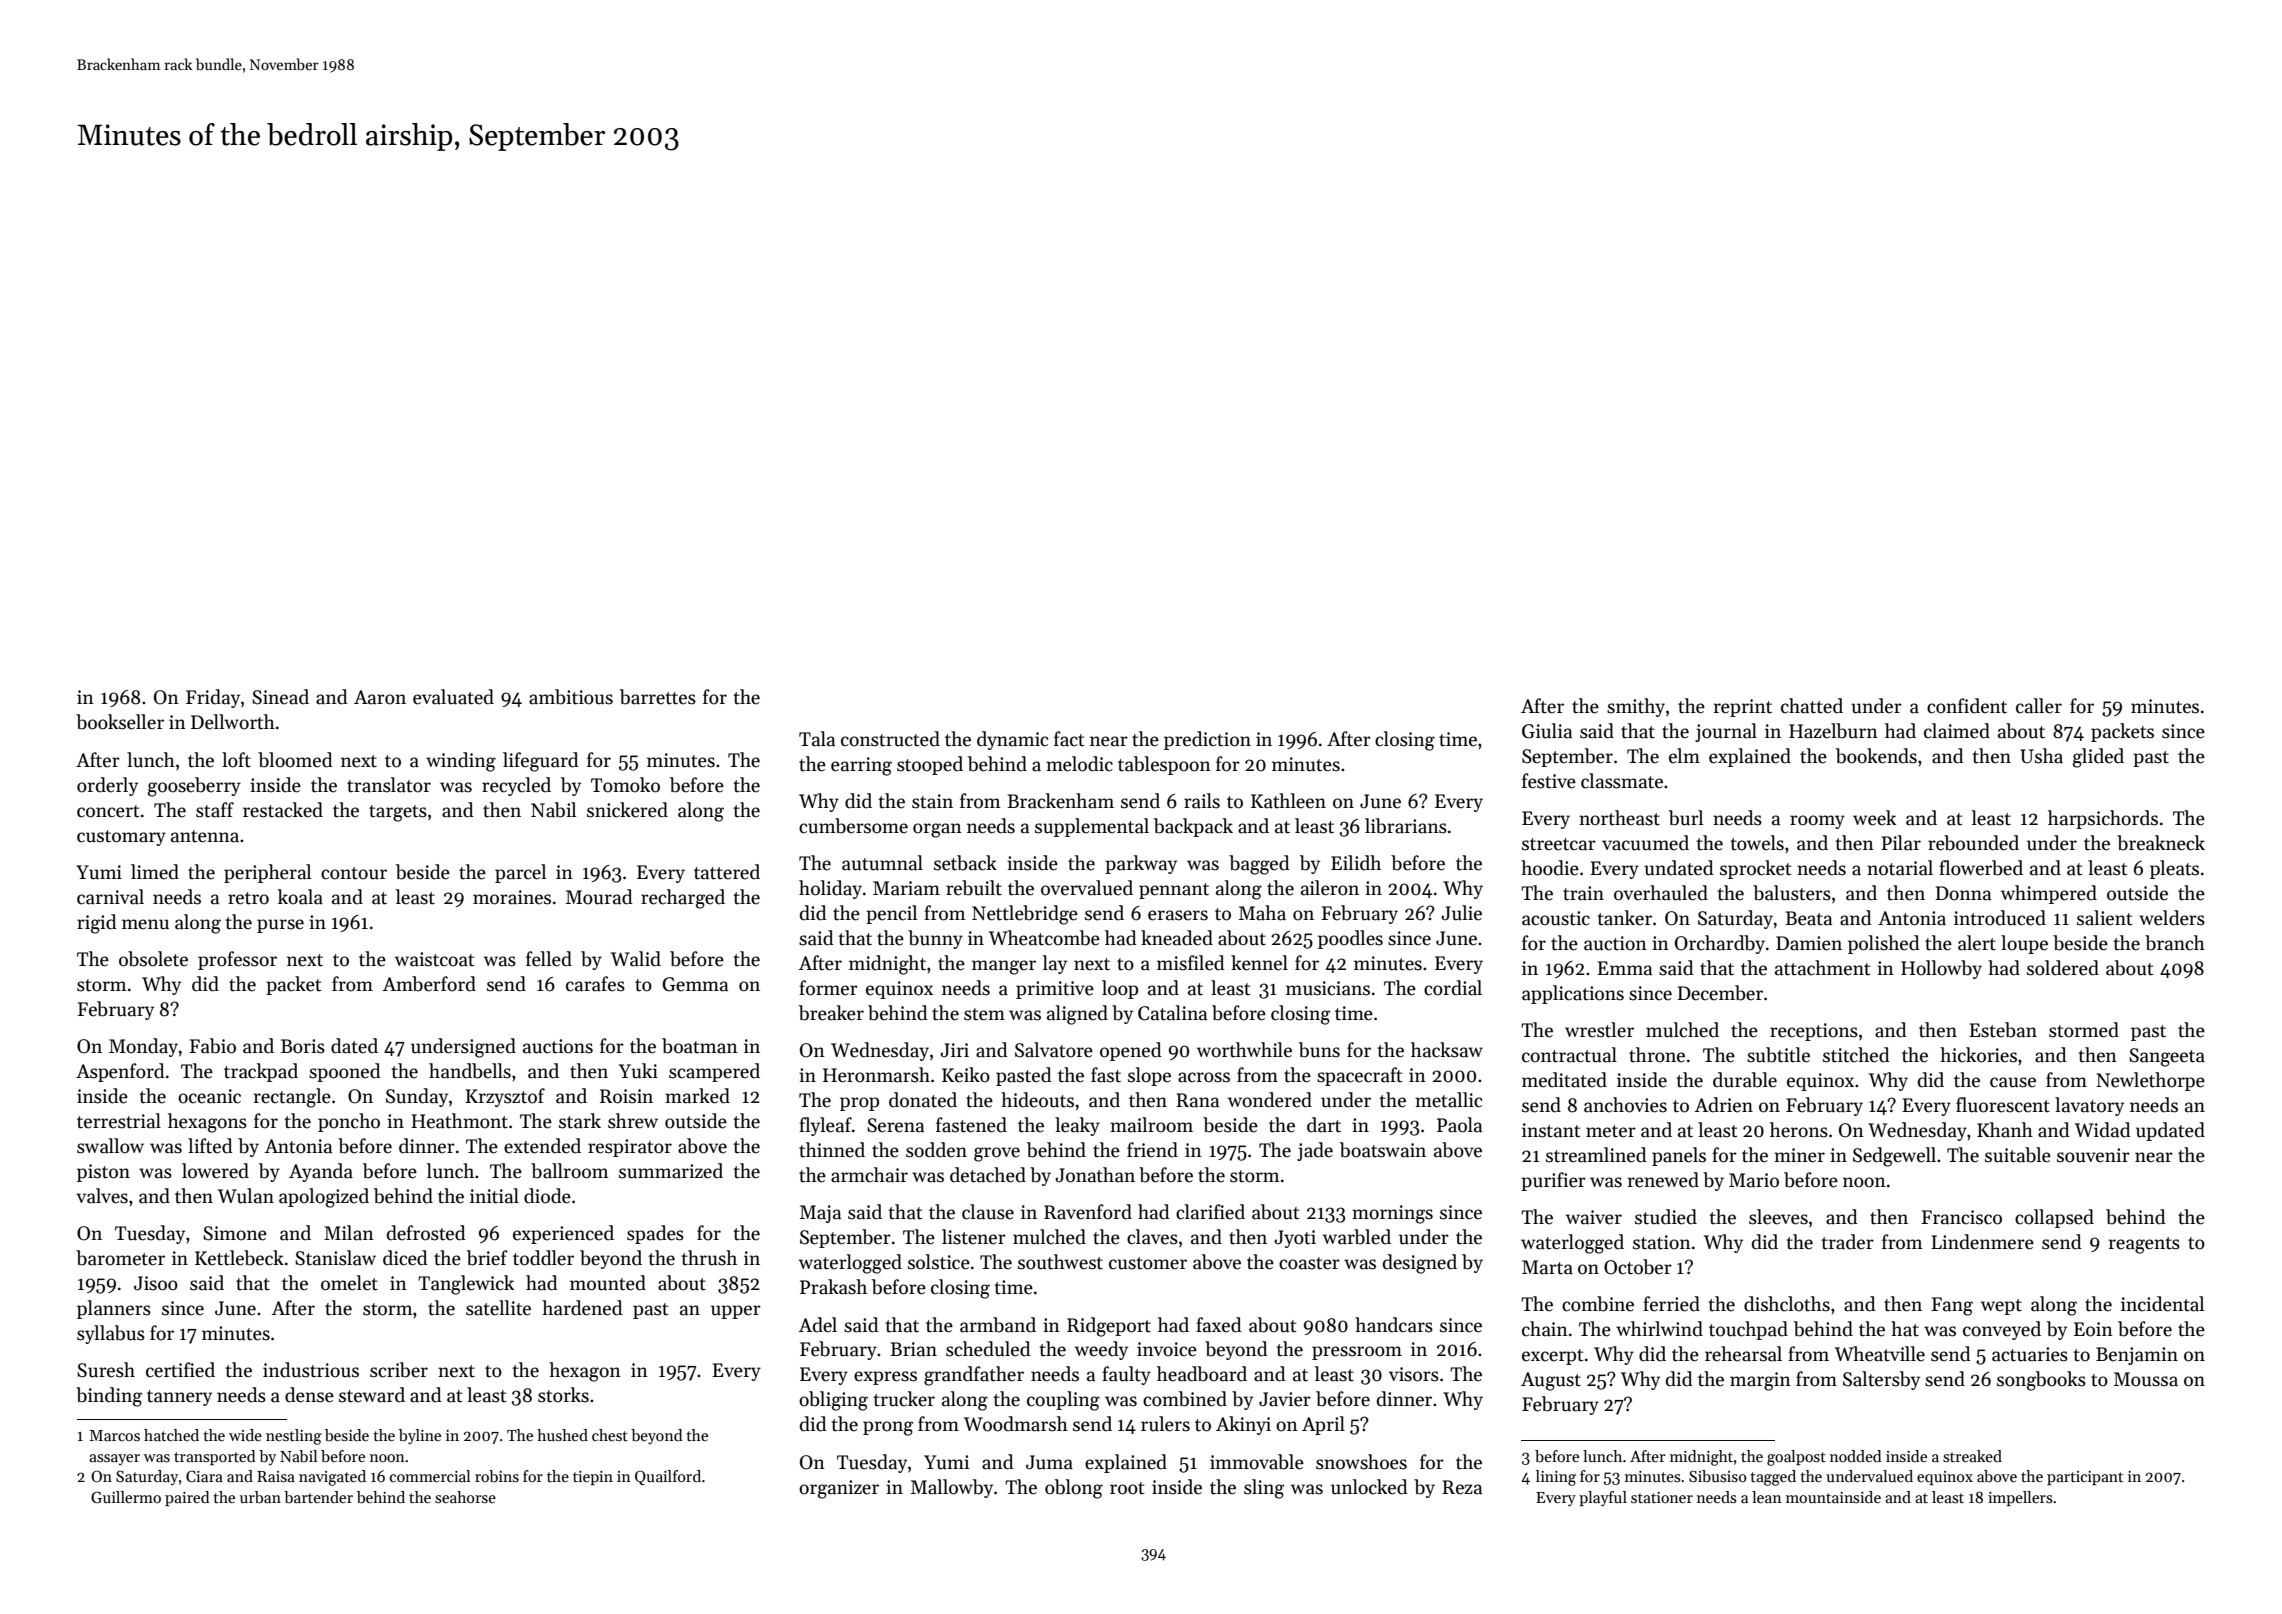 This screenshot has height=1614, width=2282. I want to click on caller, so click(2039, 706).
